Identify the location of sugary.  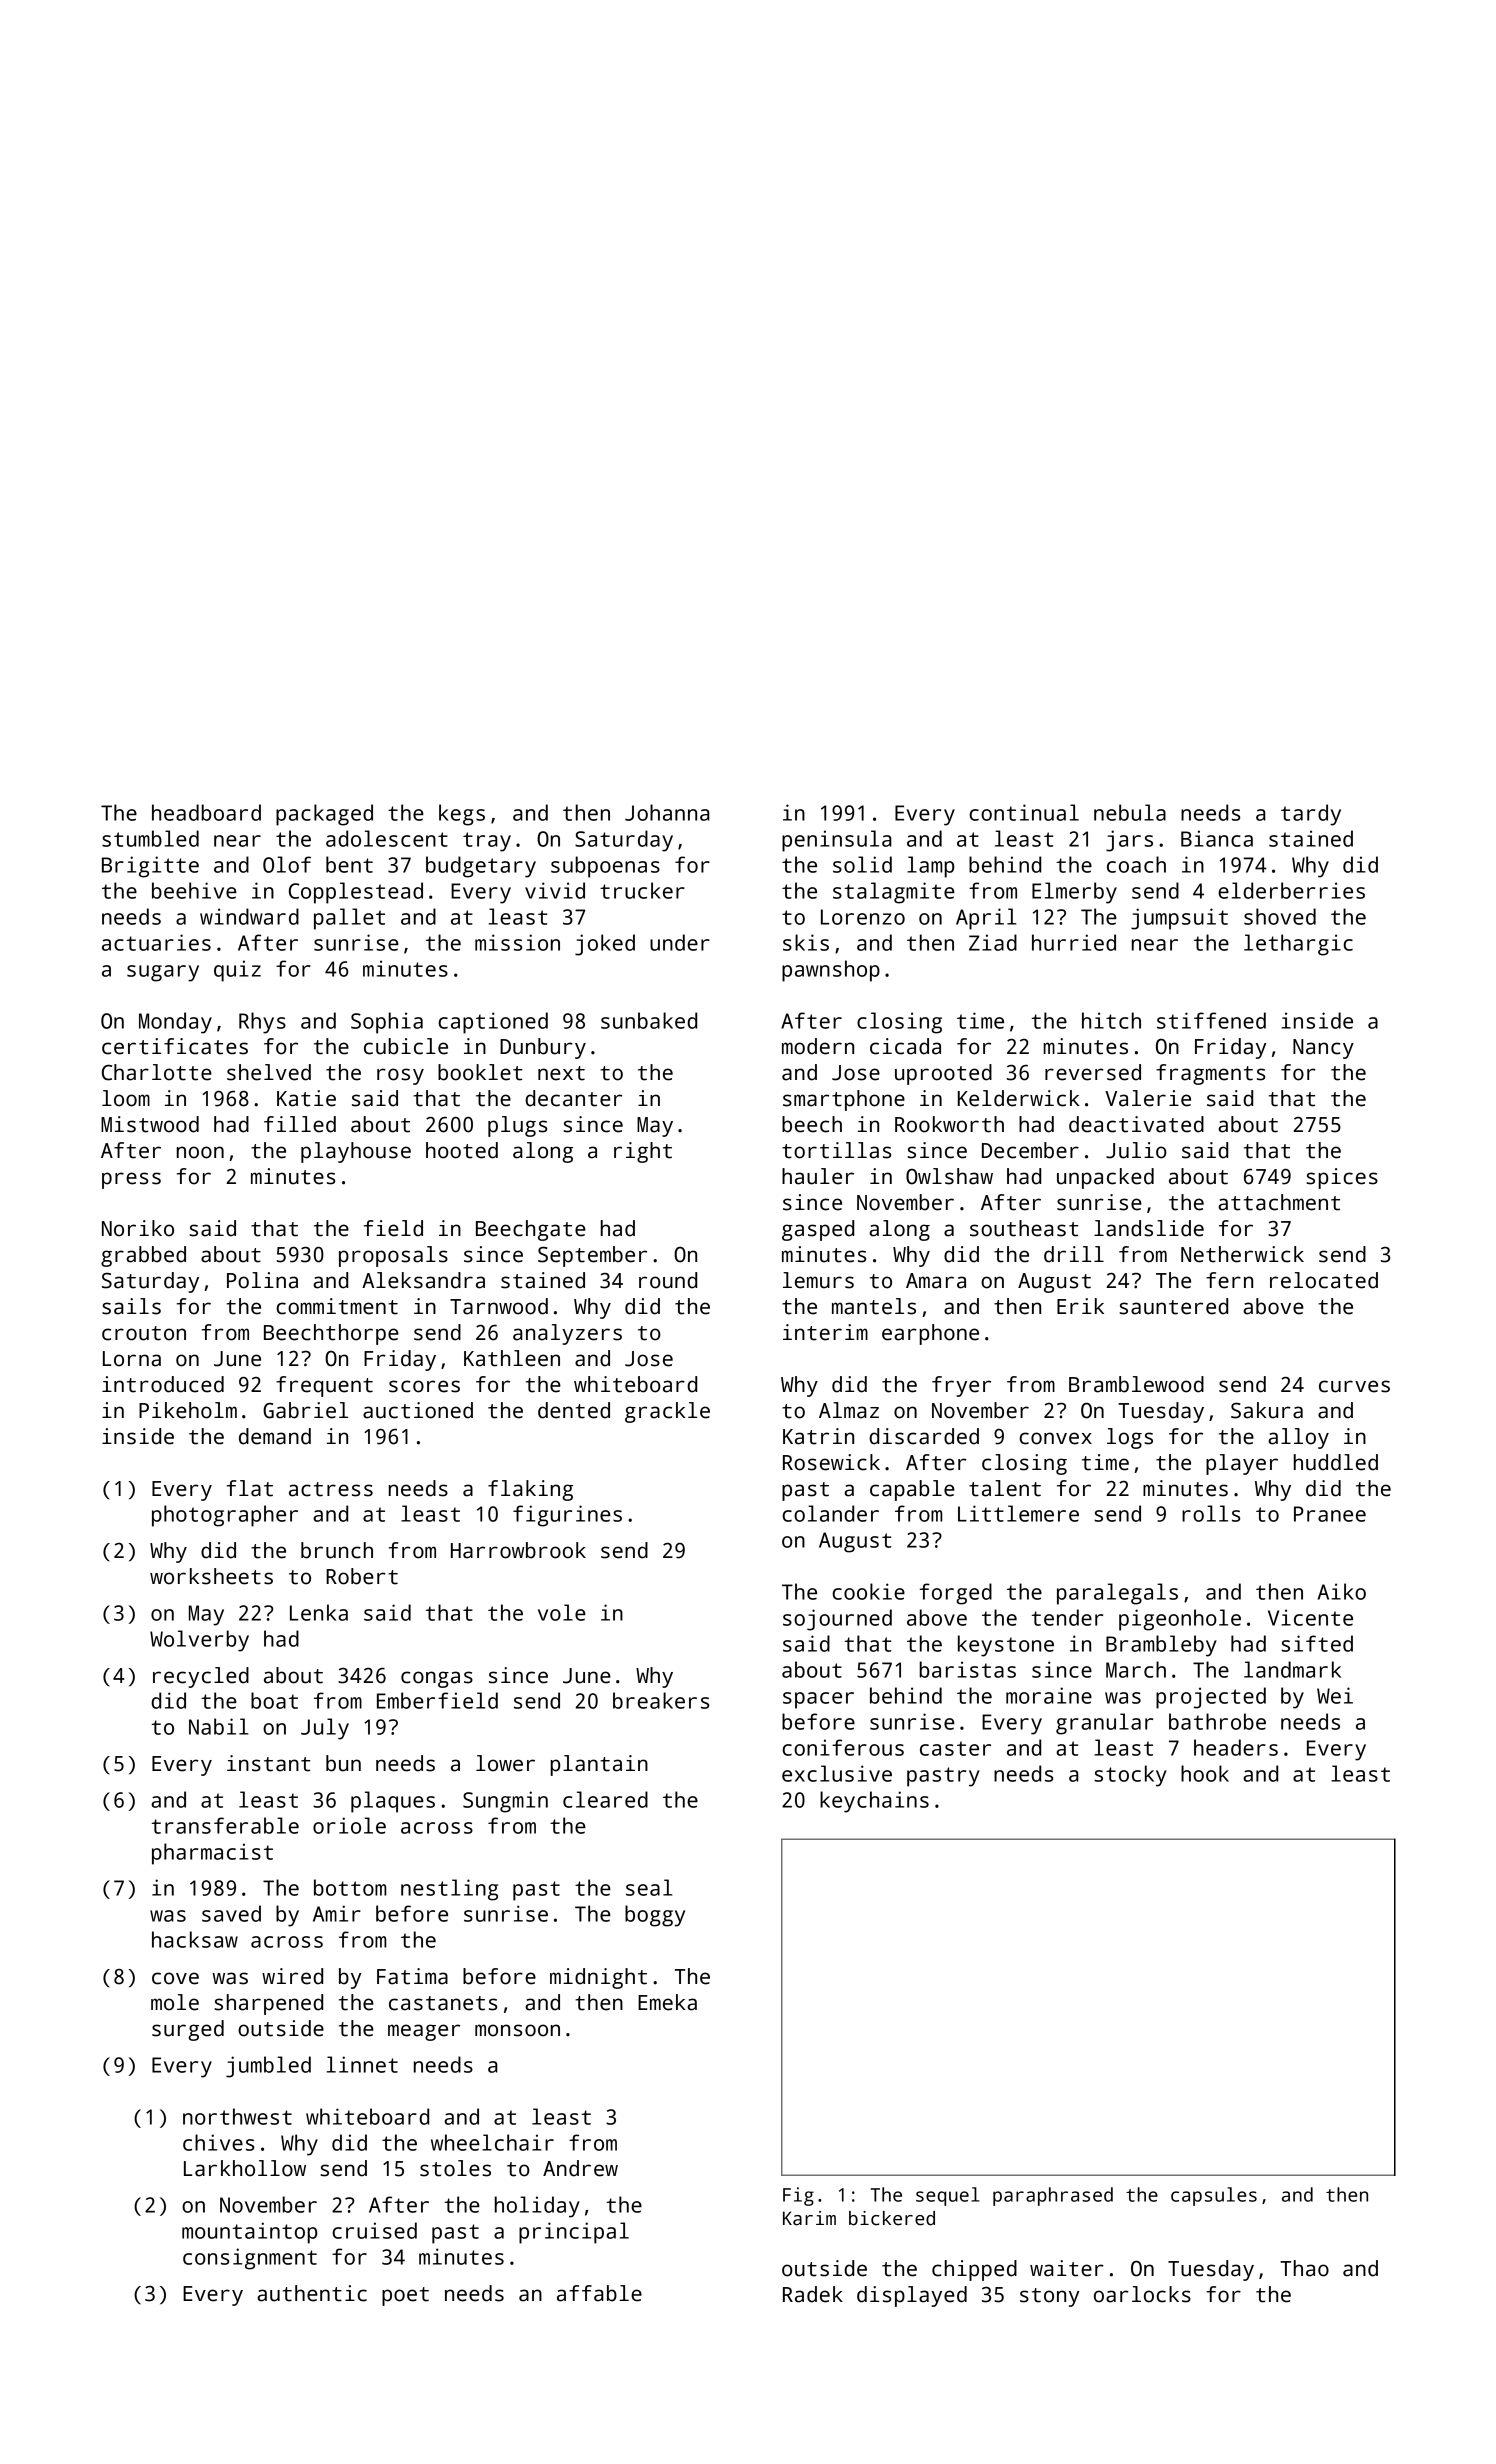
(163, 973).
